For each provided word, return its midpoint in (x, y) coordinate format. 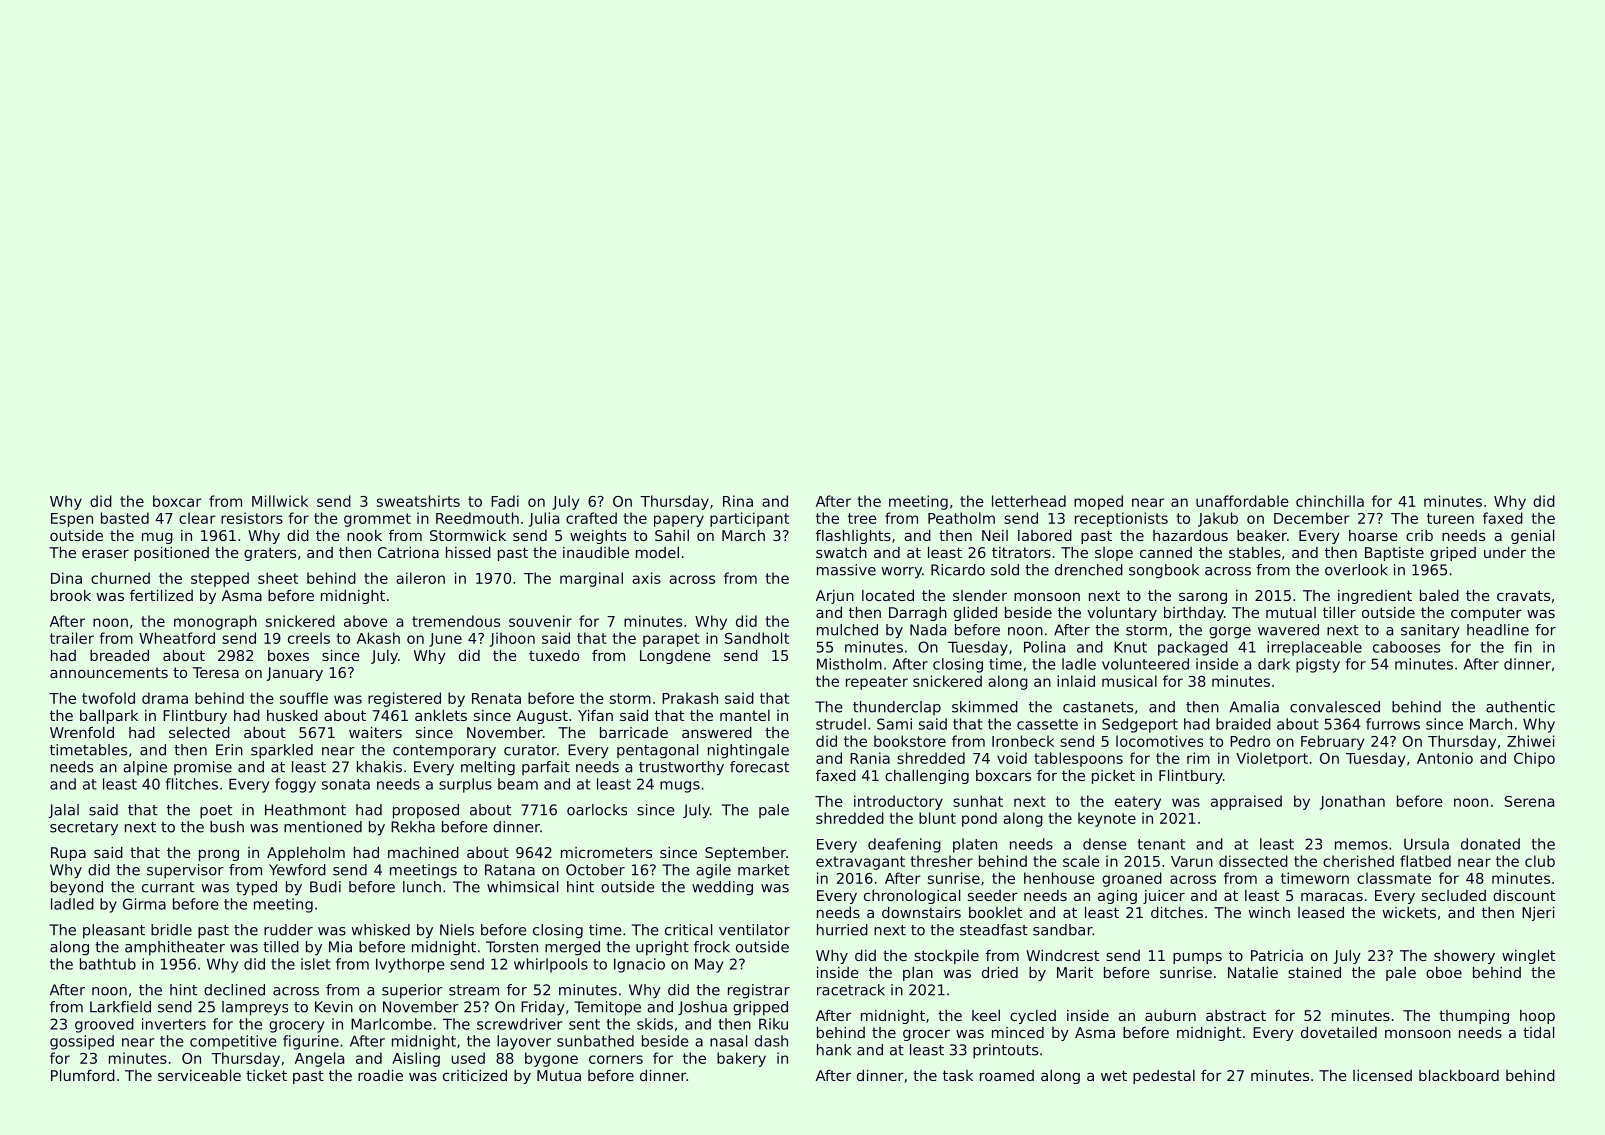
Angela (319, 1059)
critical (688, 930)
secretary (84, 829)
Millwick (280, 501)
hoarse (1373, 535)
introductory (898, 802)
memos (1361, 845)
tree (862, 518)
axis (646, 578)
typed (256, 888)
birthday (1194, 614)
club (1540, 861)
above (366, 621)
